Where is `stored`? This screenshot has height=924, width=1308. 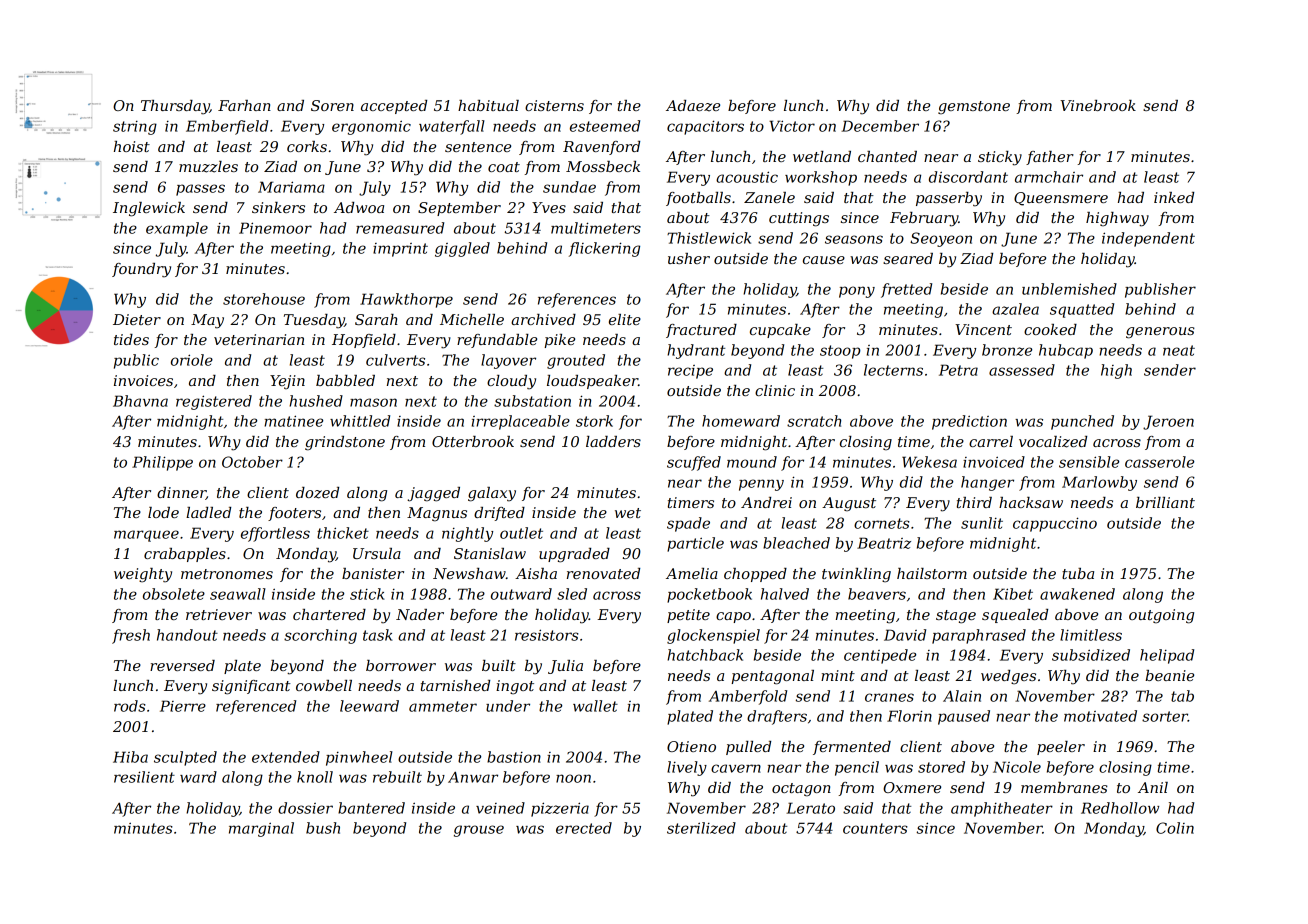
stored is located at coordinates (941, 767).
